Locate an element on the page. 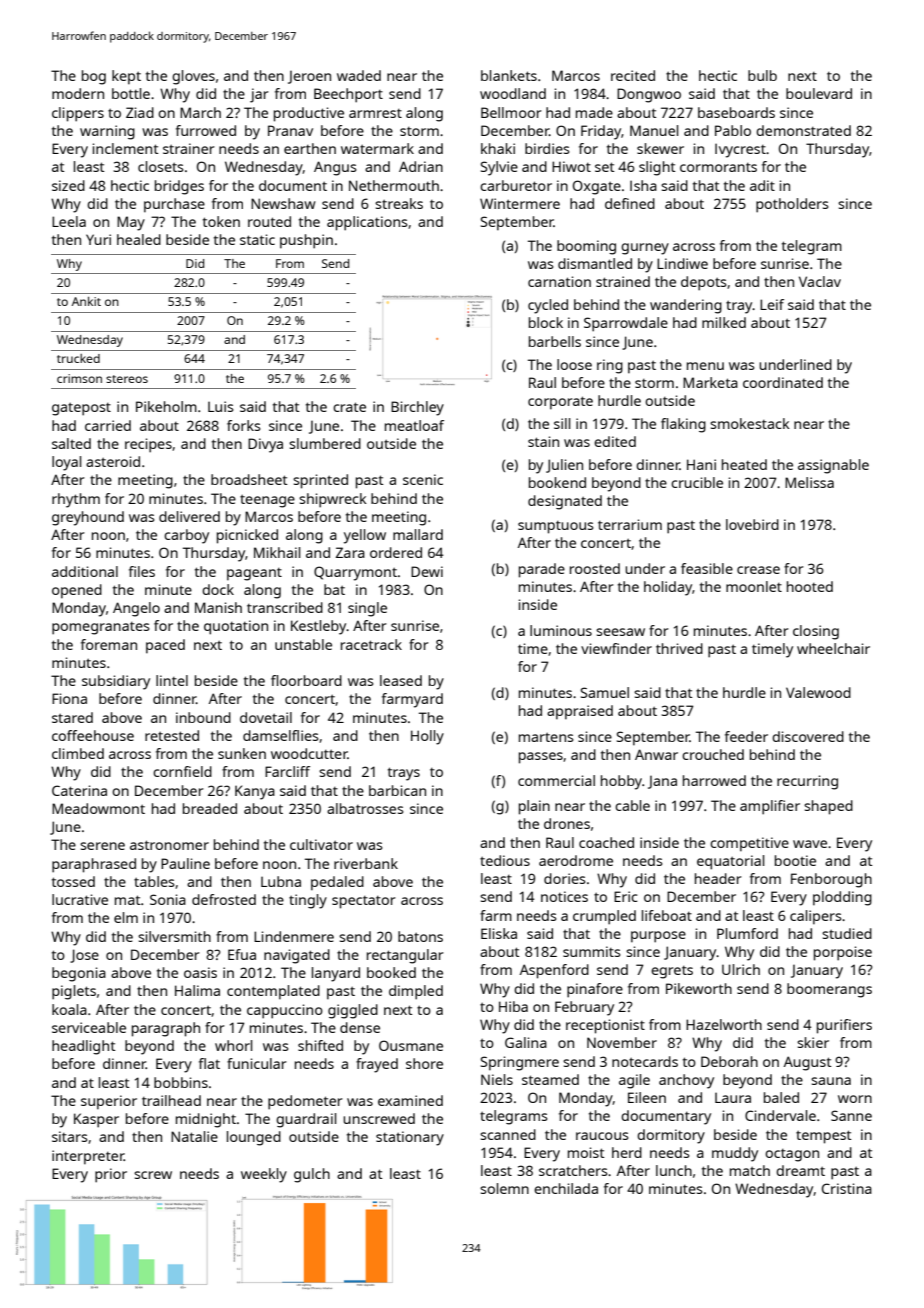 The height and width of the page is (1308, 924). prior is located at coordinates (111, 1175).
